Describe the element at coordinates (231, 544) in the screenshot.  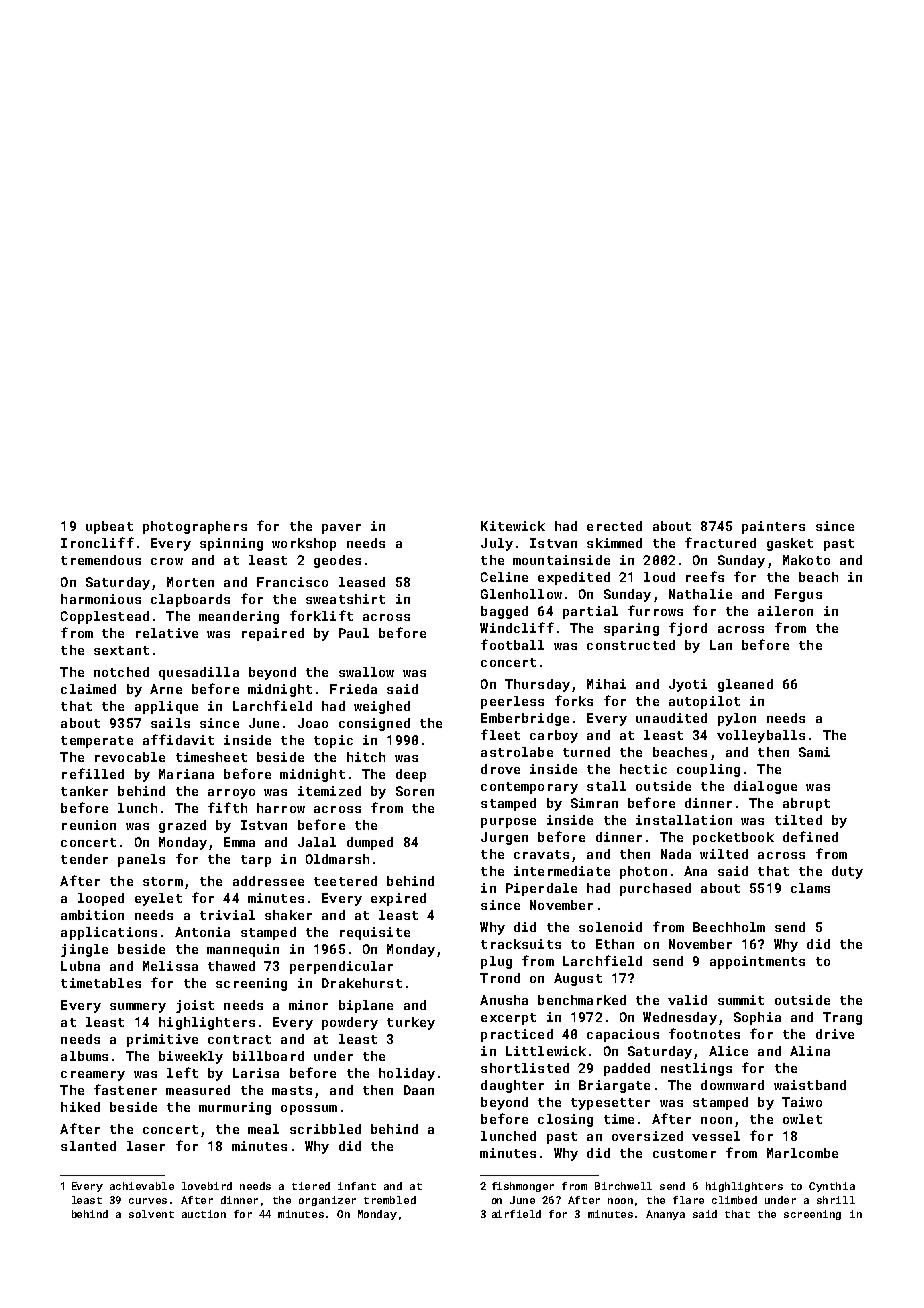
I see `spinning` at that location.
